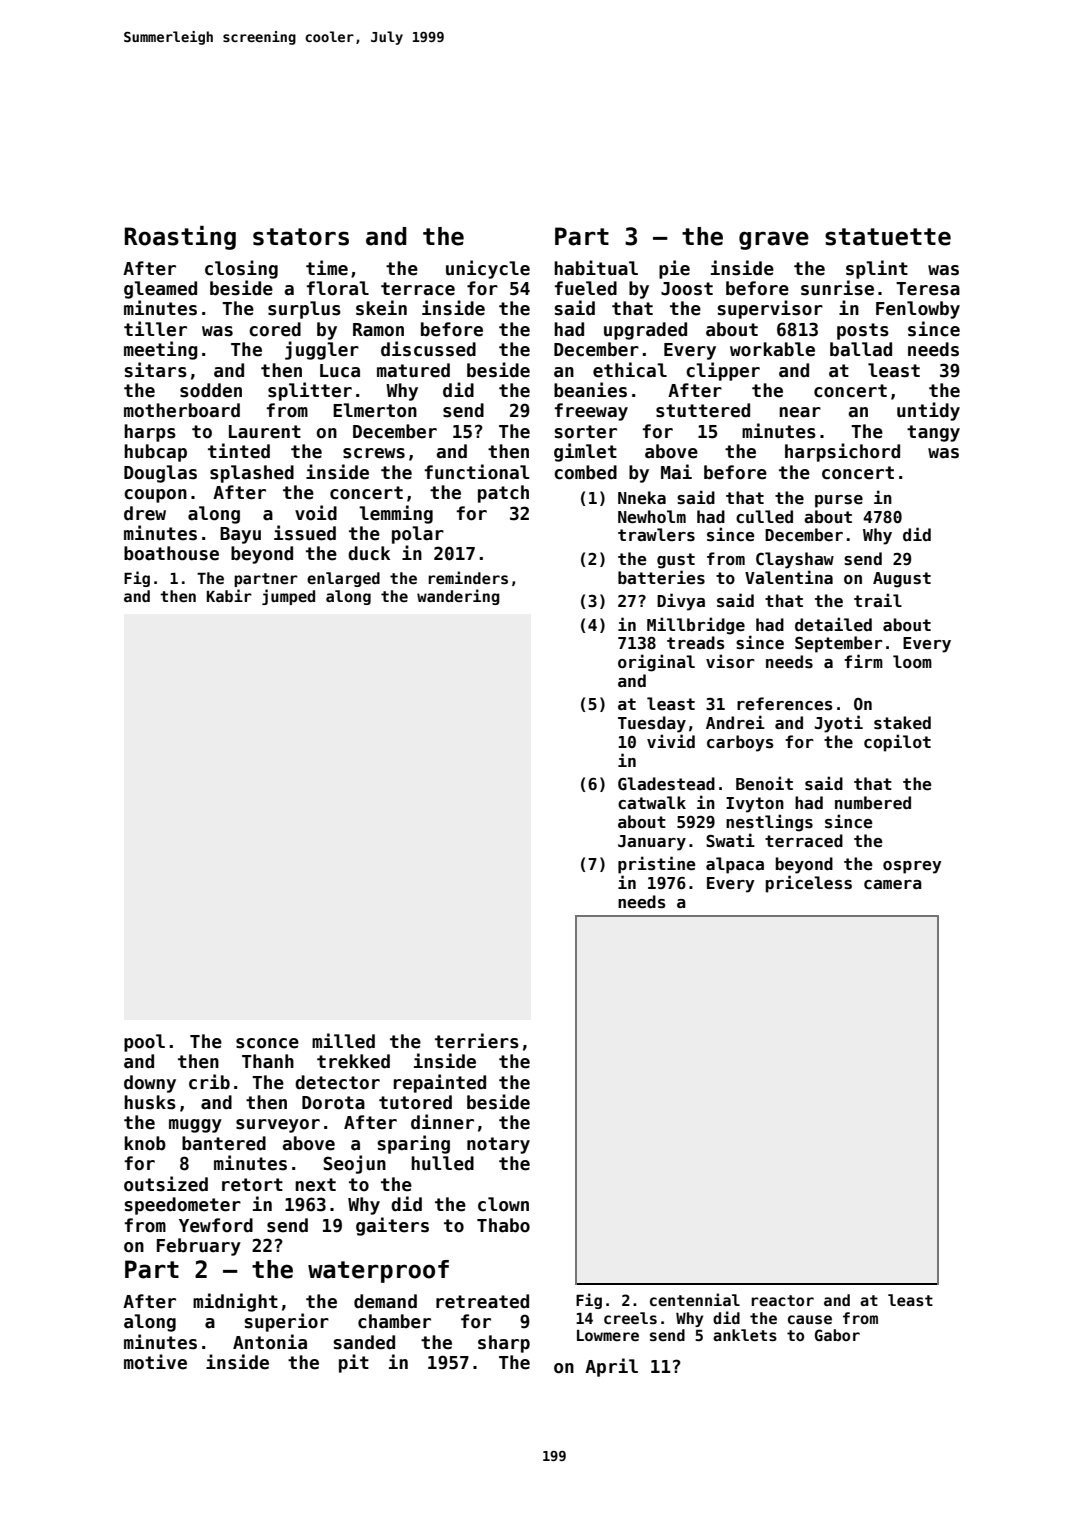 The height and width of the page is (1533, 1084). Describe the element at coordinates (229, 595) in the page. I see `Kabir` at that location.
